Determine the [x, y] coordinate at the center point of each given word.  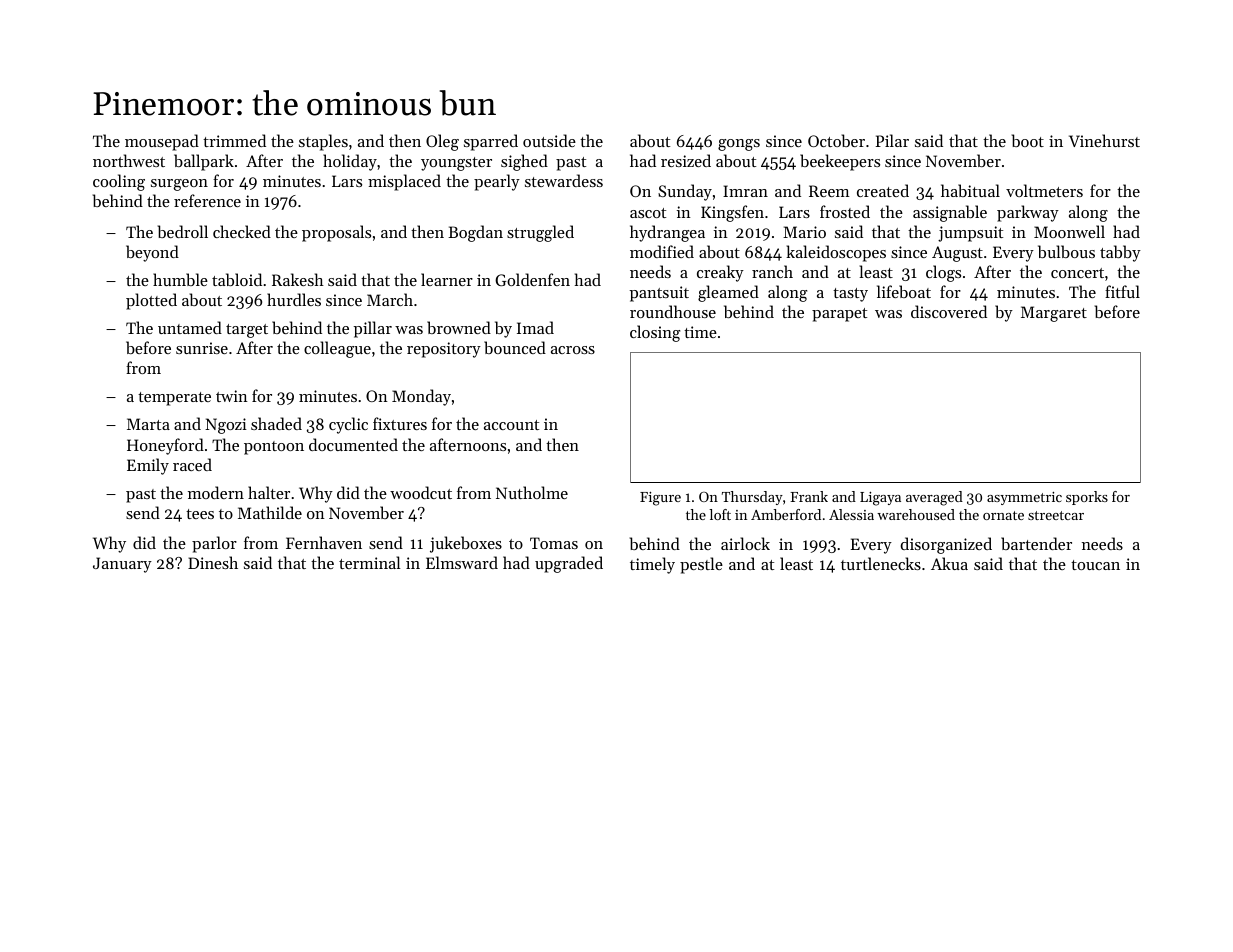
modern [216, 492]
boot [1028, 140]
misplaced [404, 182]
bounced [515, 347]
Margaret [1054, 314]
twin [232, 396]
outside [549, 140]
